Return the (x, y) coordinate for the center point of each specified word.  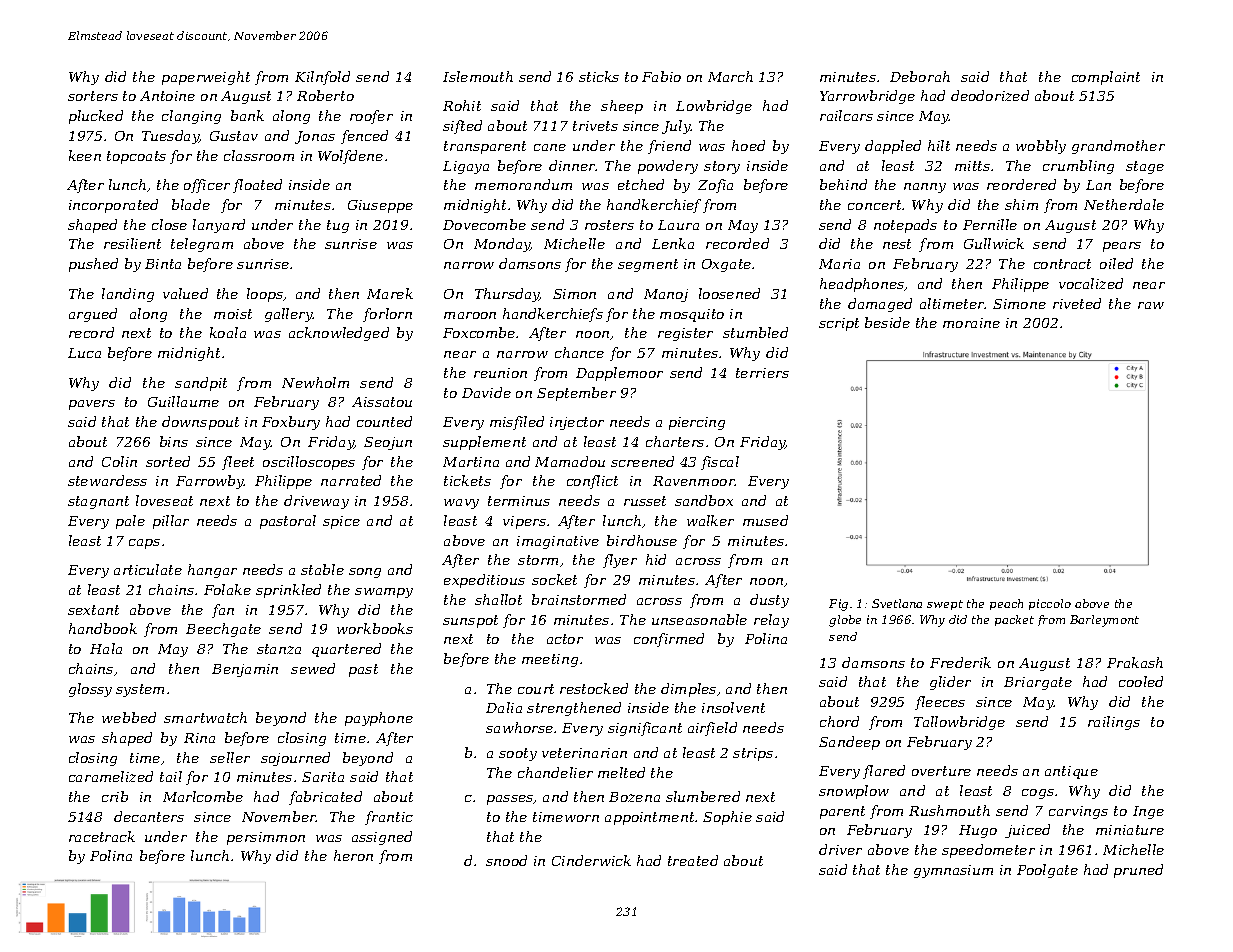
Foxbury (291, 423)
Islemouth (478, 76)
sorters (93, 96)
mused (765, 520)
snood (506, 860)
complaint (1106, 78)
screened (642, 461)
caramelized (111, 776)
